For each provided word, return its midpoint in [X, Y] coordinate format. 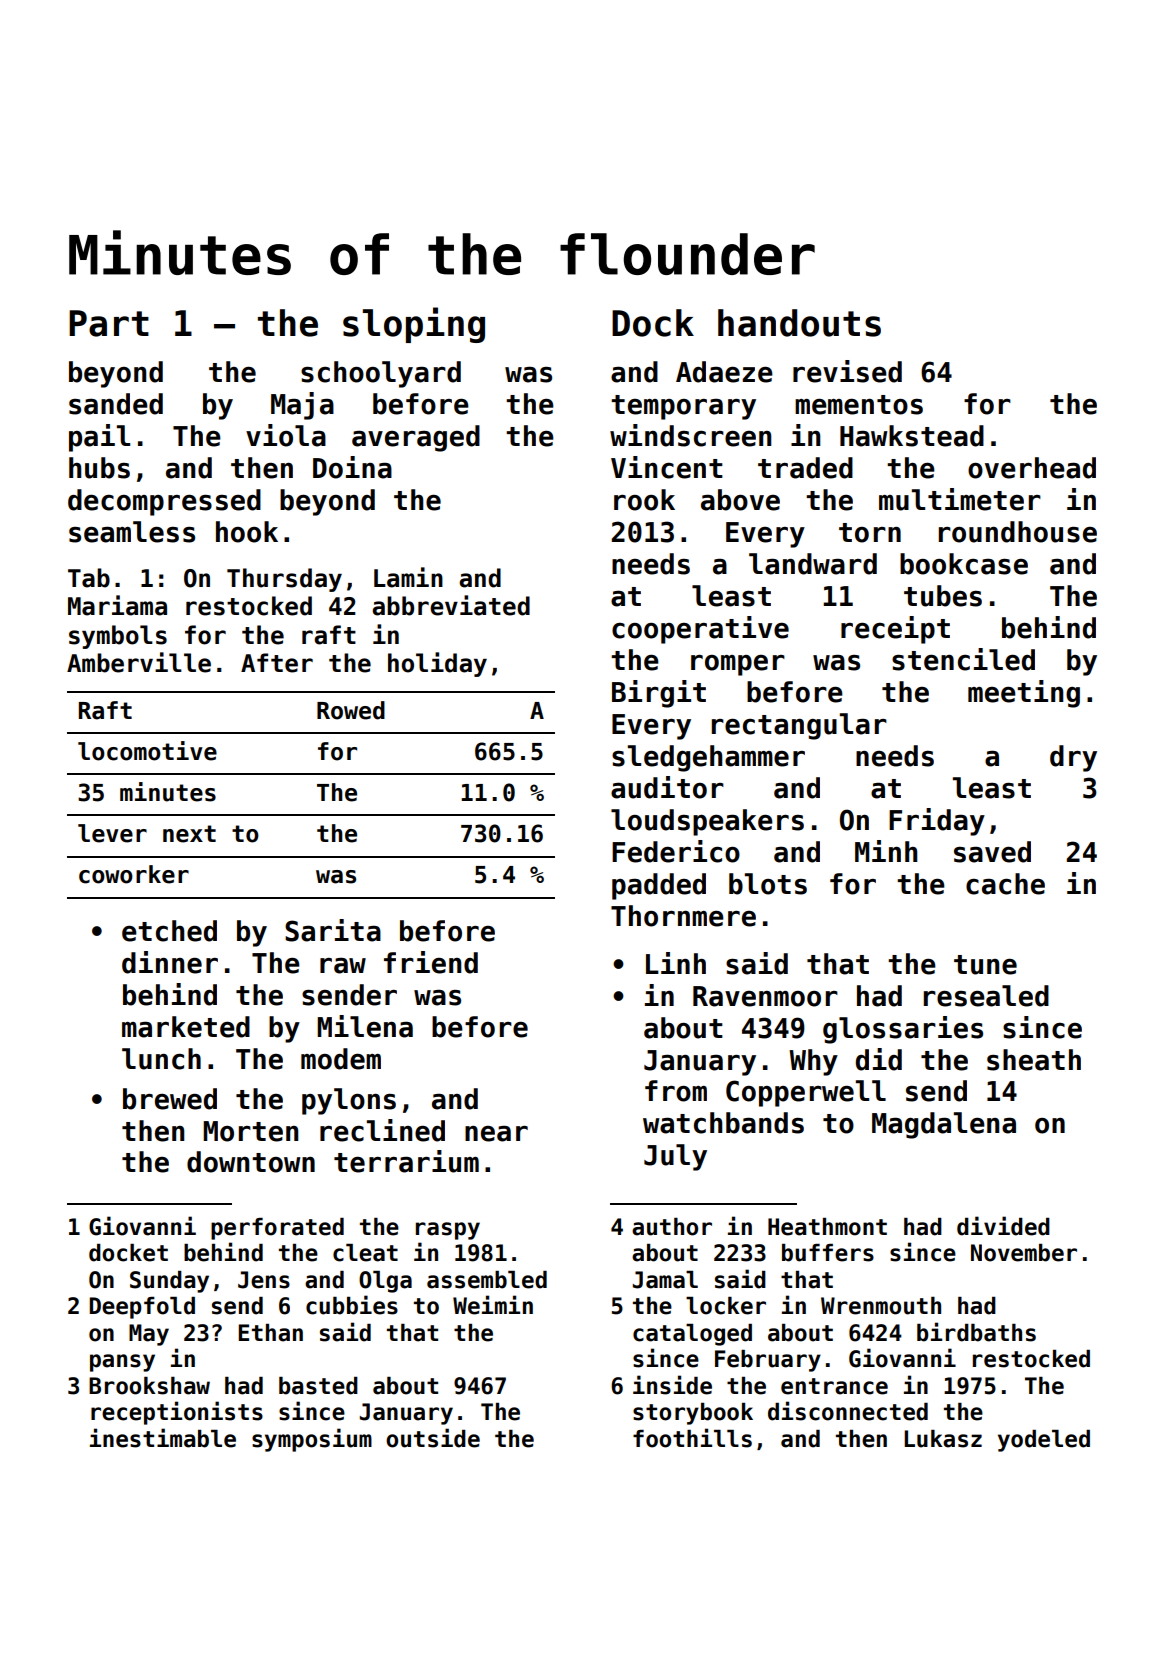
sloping [414, 325]
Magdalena [944, 1125]
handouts [799, 323]
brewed [170, 1099]
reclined [382, 1130]
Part [109, 323]
